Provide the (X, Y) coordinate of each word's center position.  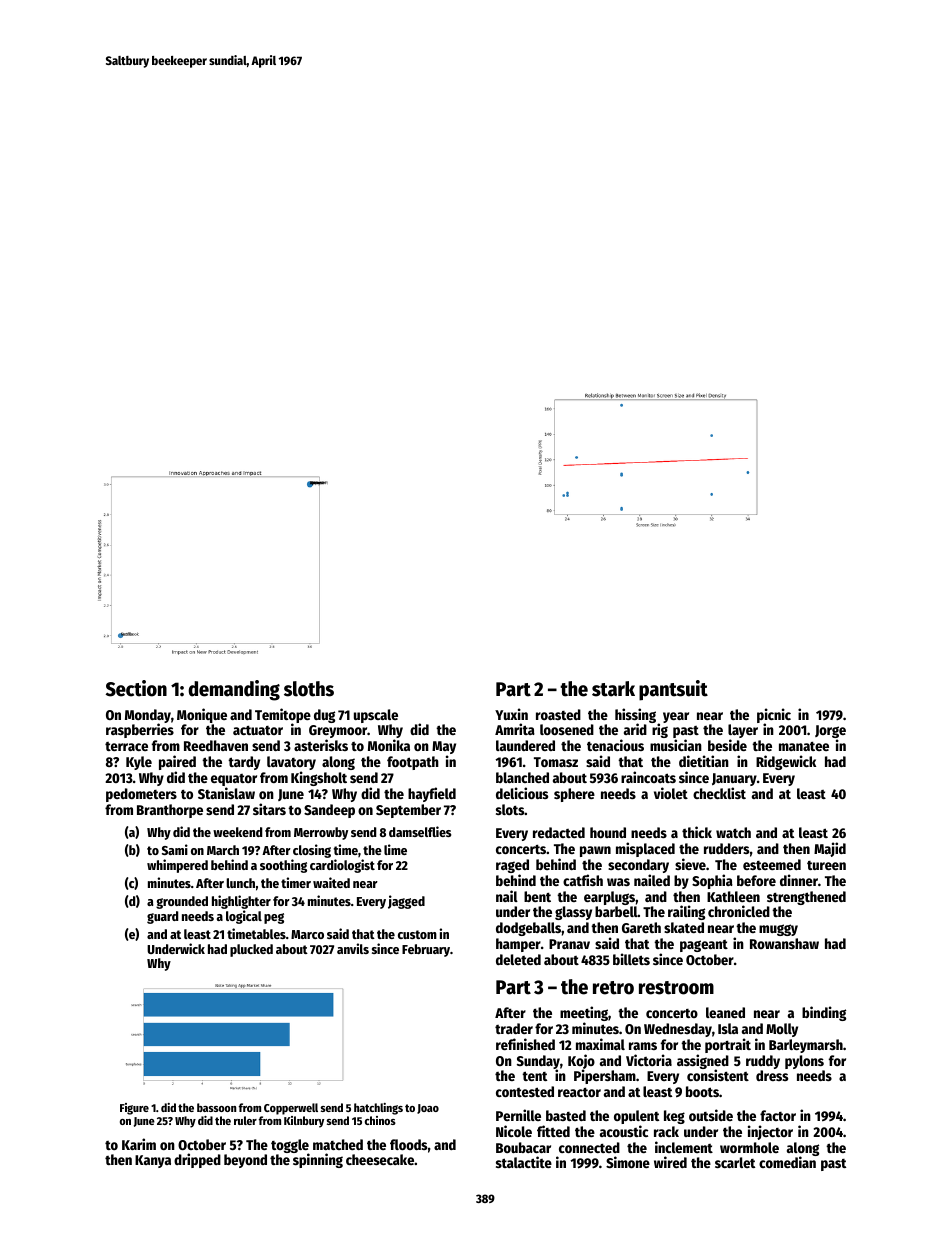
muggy (778, 930)
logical (244, 917)
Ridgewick (786, 762)
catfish (583, 880)
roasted (558, 714)
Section (136, 688)
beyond (245, 1161)
